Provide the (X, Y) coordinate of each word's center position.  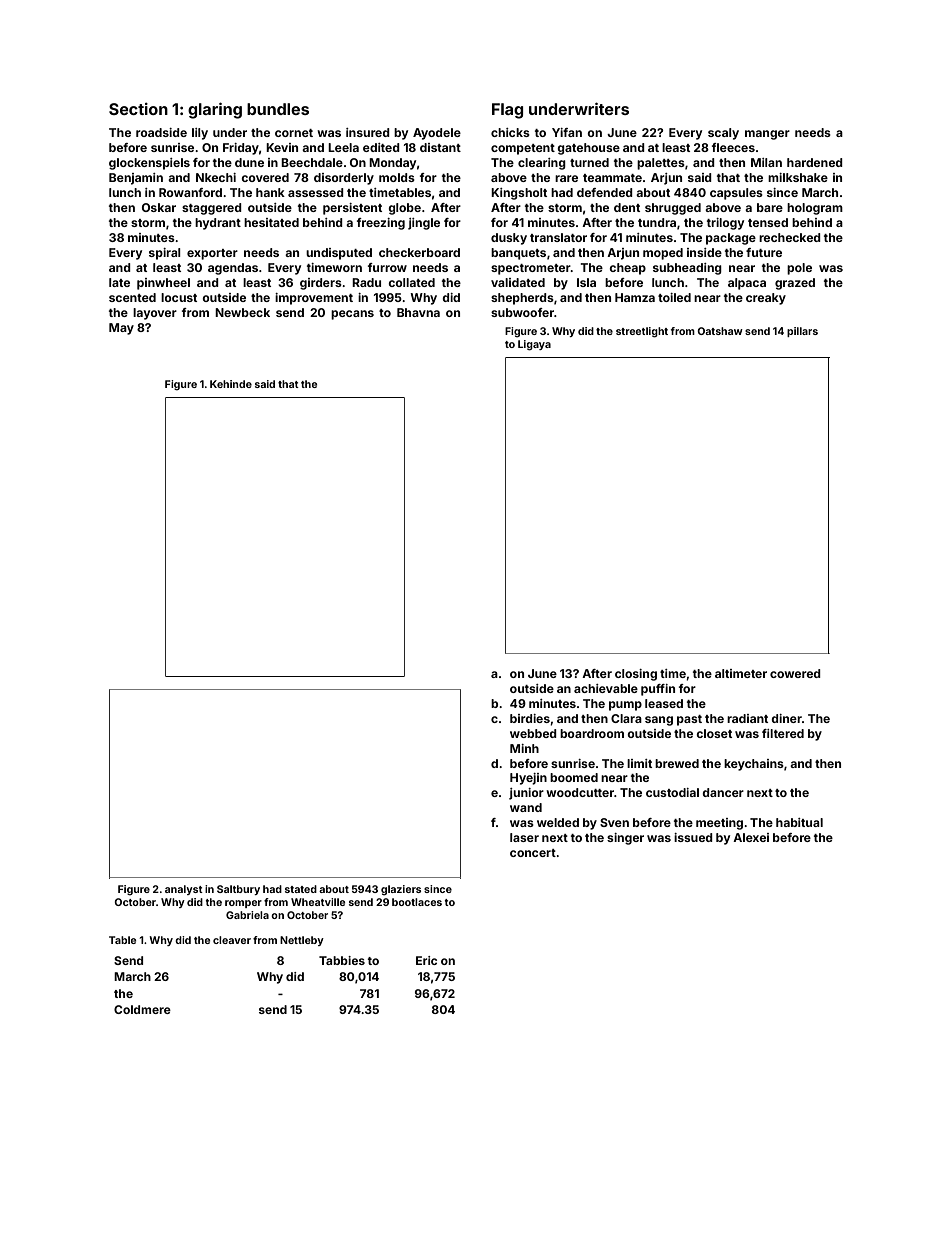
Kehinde (231, 384)
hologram (815, 209)
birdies (530, 718)
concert (533, 853)
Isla (586, 282)
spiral (165, 254)
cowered (795, 673)
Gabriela (247, 915)
